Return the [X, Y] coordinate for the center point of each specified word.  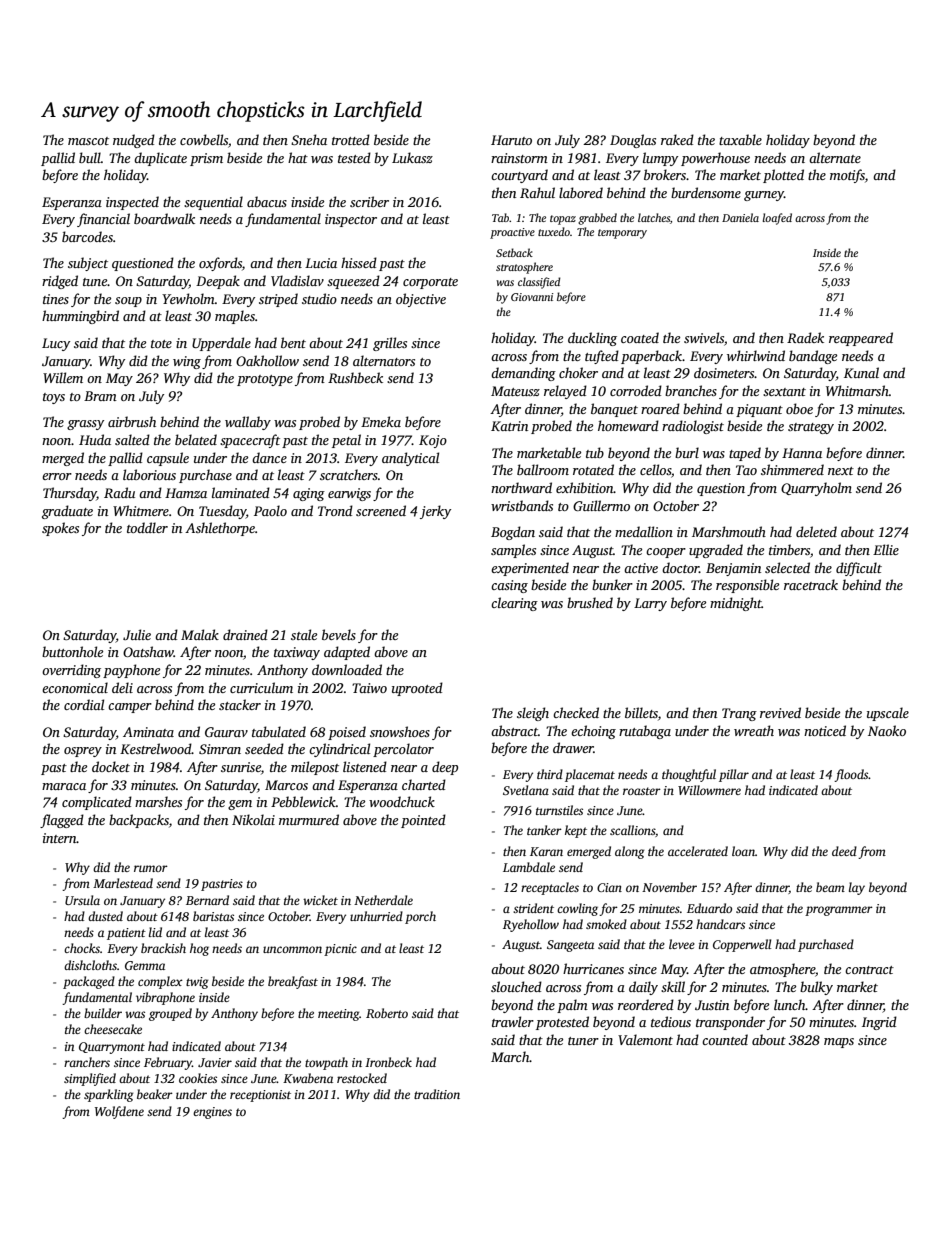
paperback [651, 357]
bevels [339, 634]
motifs [847, 176]
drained [245, 634]
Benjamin [733, 569]
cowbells [204, 139]
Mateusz [515, 391]
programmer [839, 911]
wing [187, 362]
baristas [213, 916]
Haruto [511, 140]
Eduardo [709, 908]
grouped [170, 1014]
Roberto [387, 1013]
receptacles [550, 888]
